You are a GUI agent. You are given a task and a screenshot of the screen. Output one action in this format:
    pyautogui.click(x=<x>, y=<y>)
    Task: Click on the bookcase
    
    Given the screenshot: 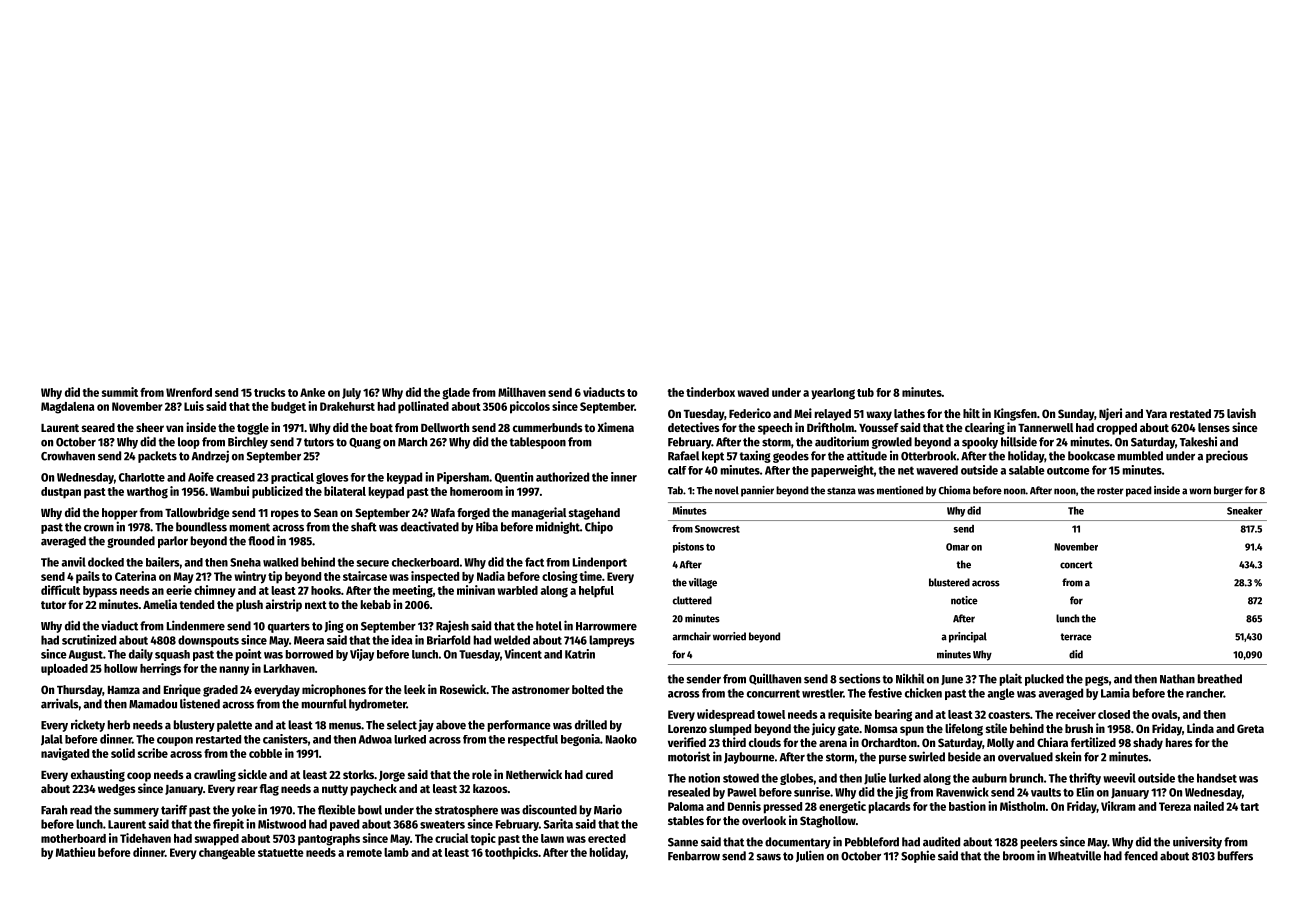 What is the action you would take?
    pyautogui.click(x=1091, y=456)
